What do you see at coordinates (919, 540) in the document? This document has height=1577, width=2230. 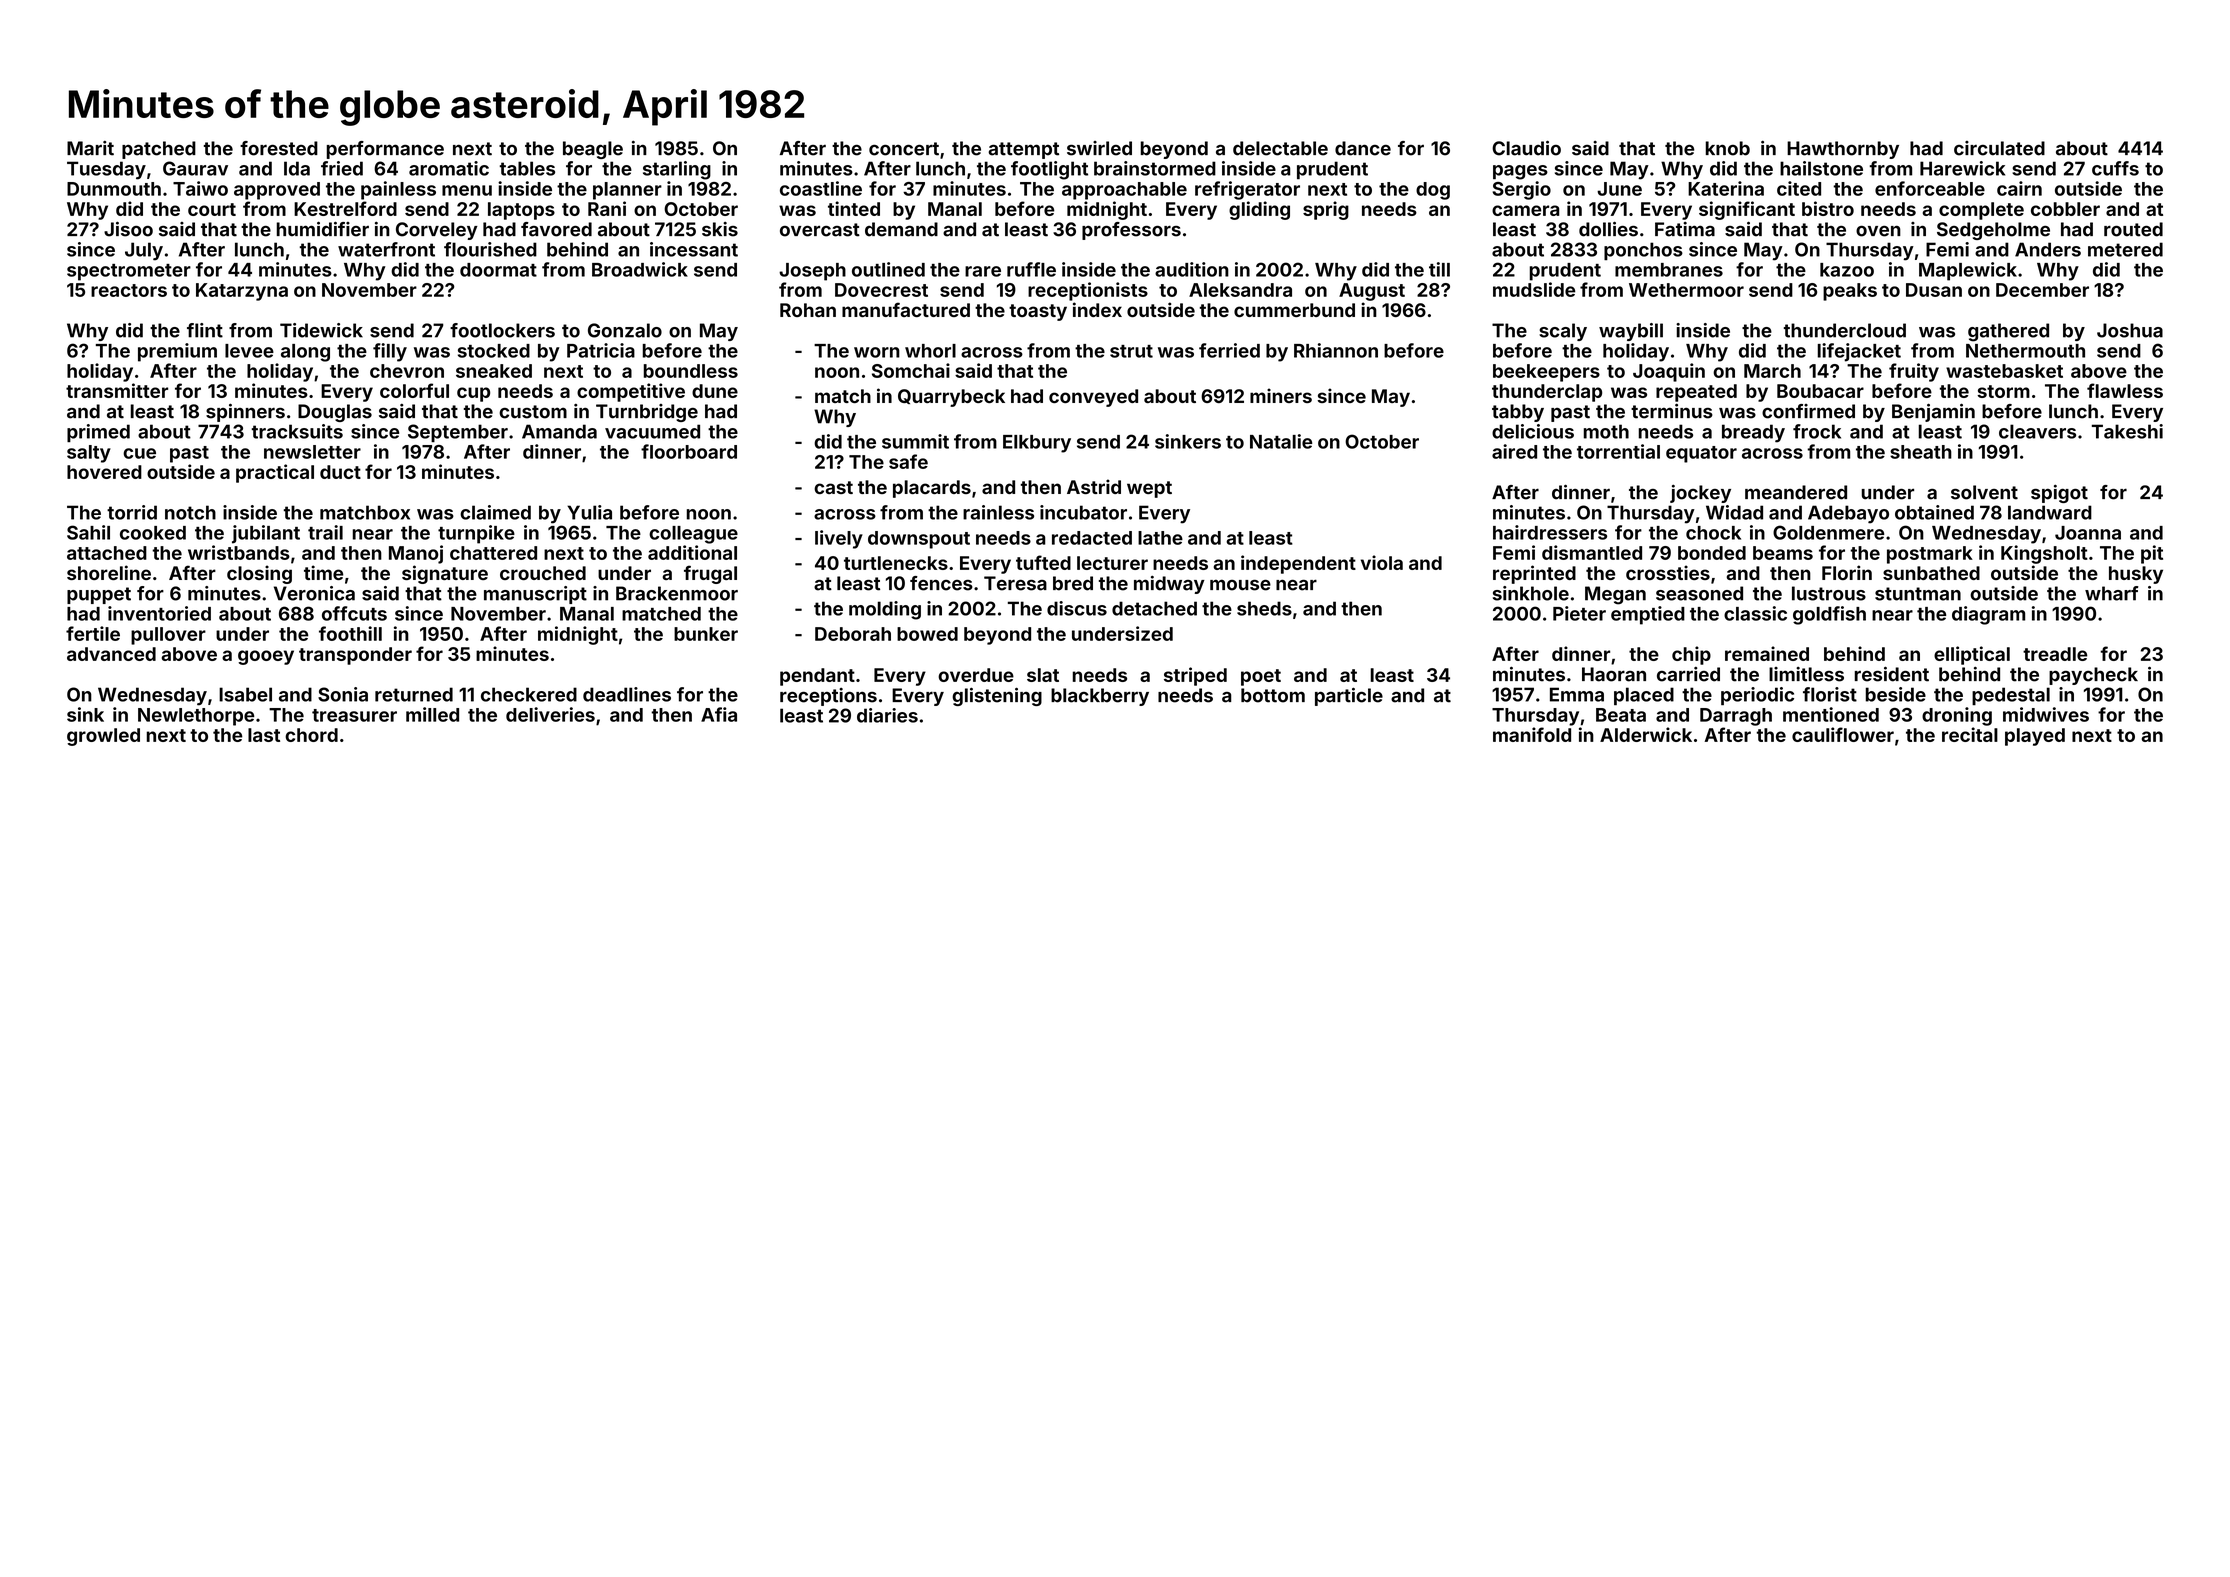 I see `downspout` at bounding box center [919, 540].
